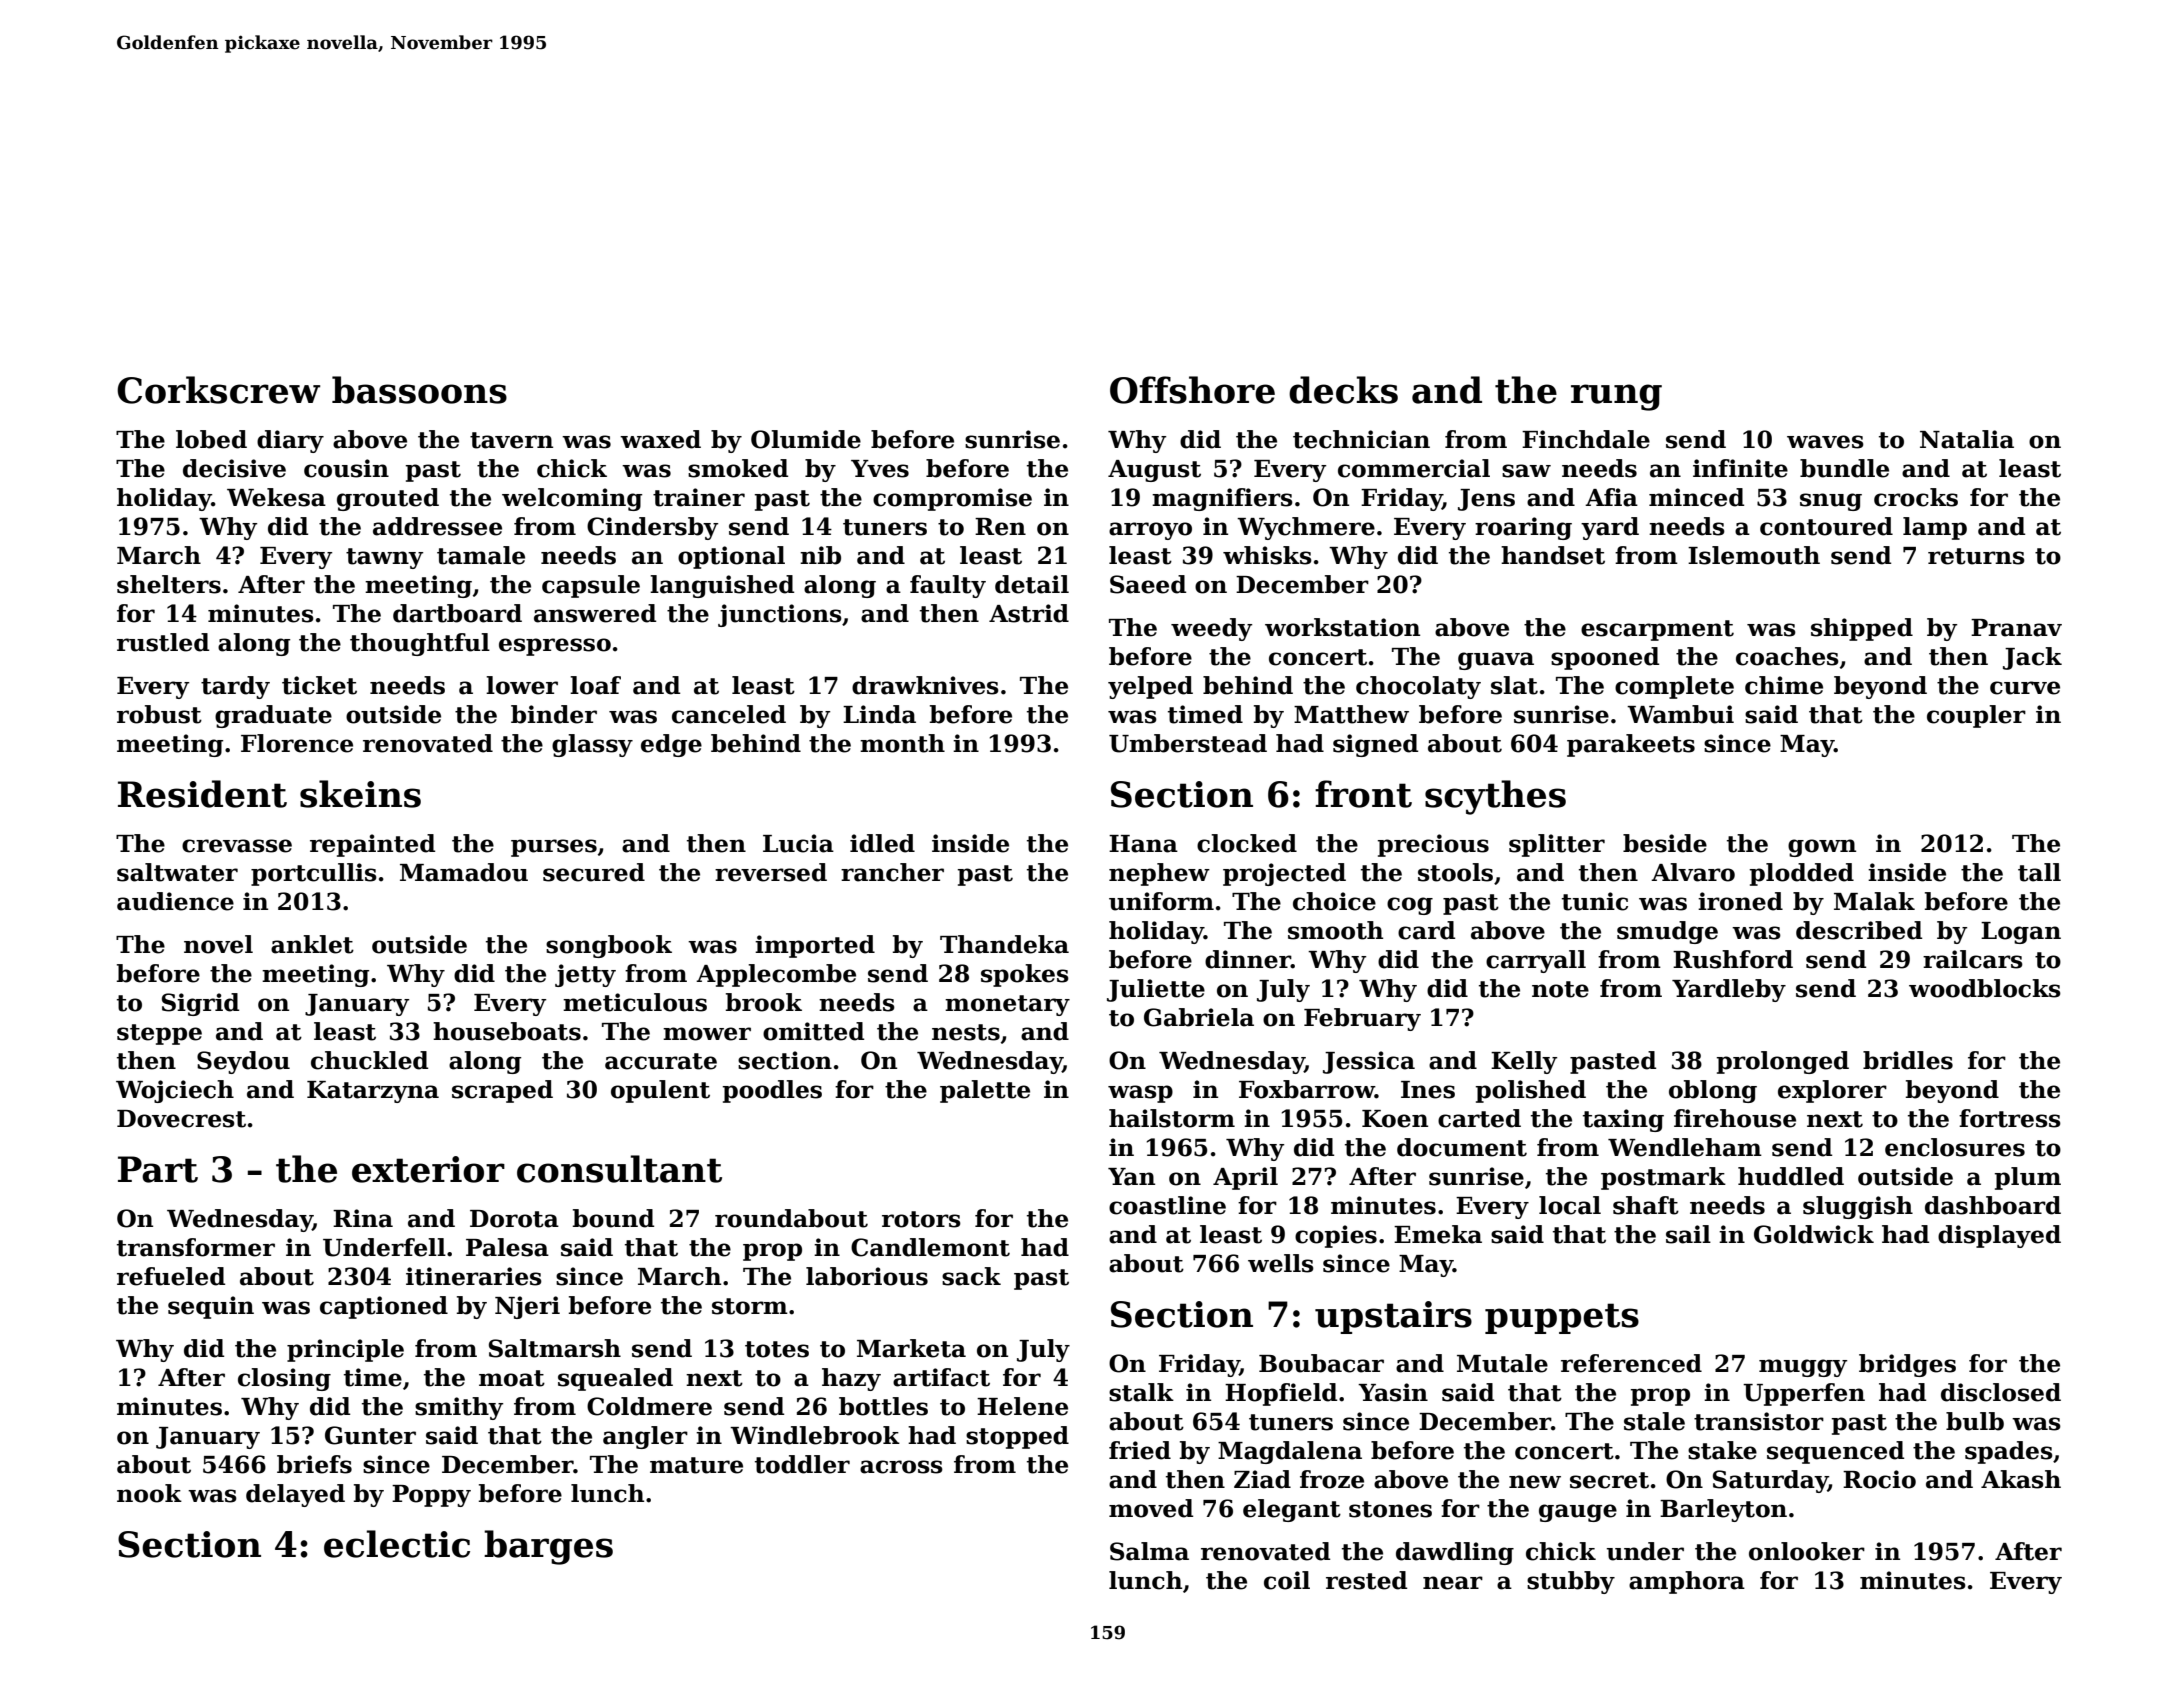 This screenshot has width=2178, height=1683. What do you see at coordinates (2039, 872) in the screenshot?
I see `tall` at bounding box center [2039, 872].
